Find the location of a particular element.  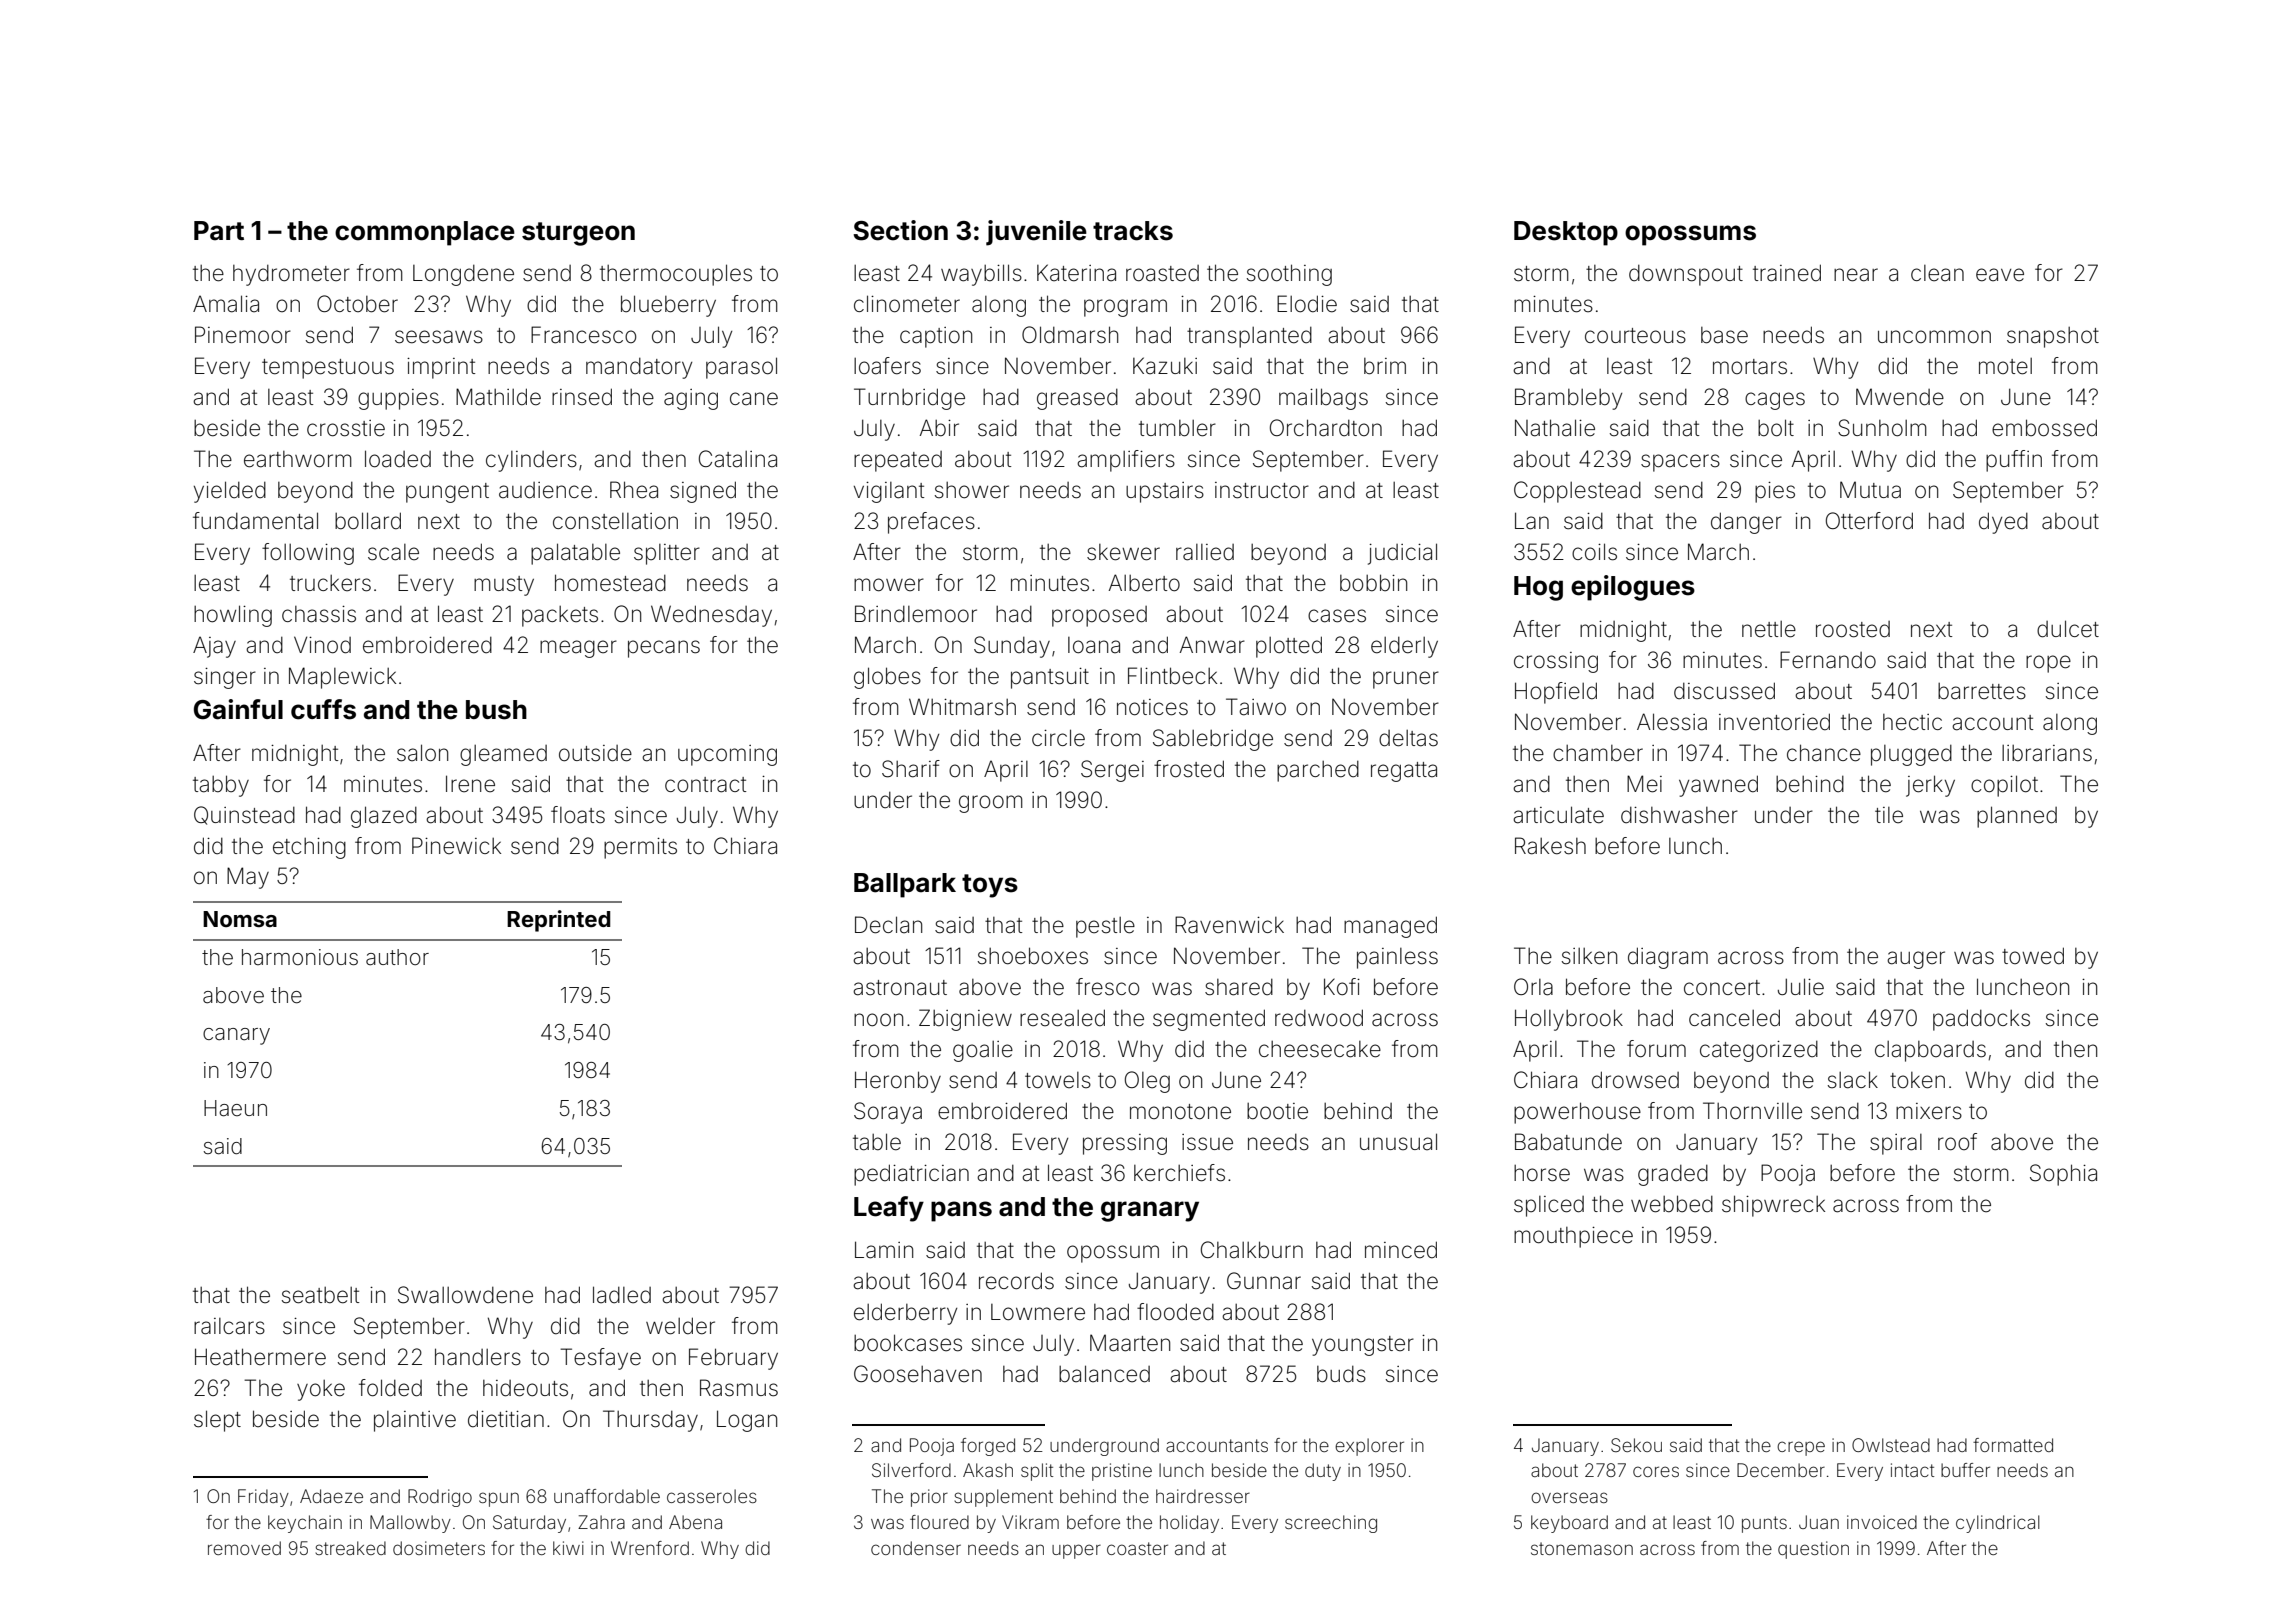

author is located at coordinates (397, 957).
